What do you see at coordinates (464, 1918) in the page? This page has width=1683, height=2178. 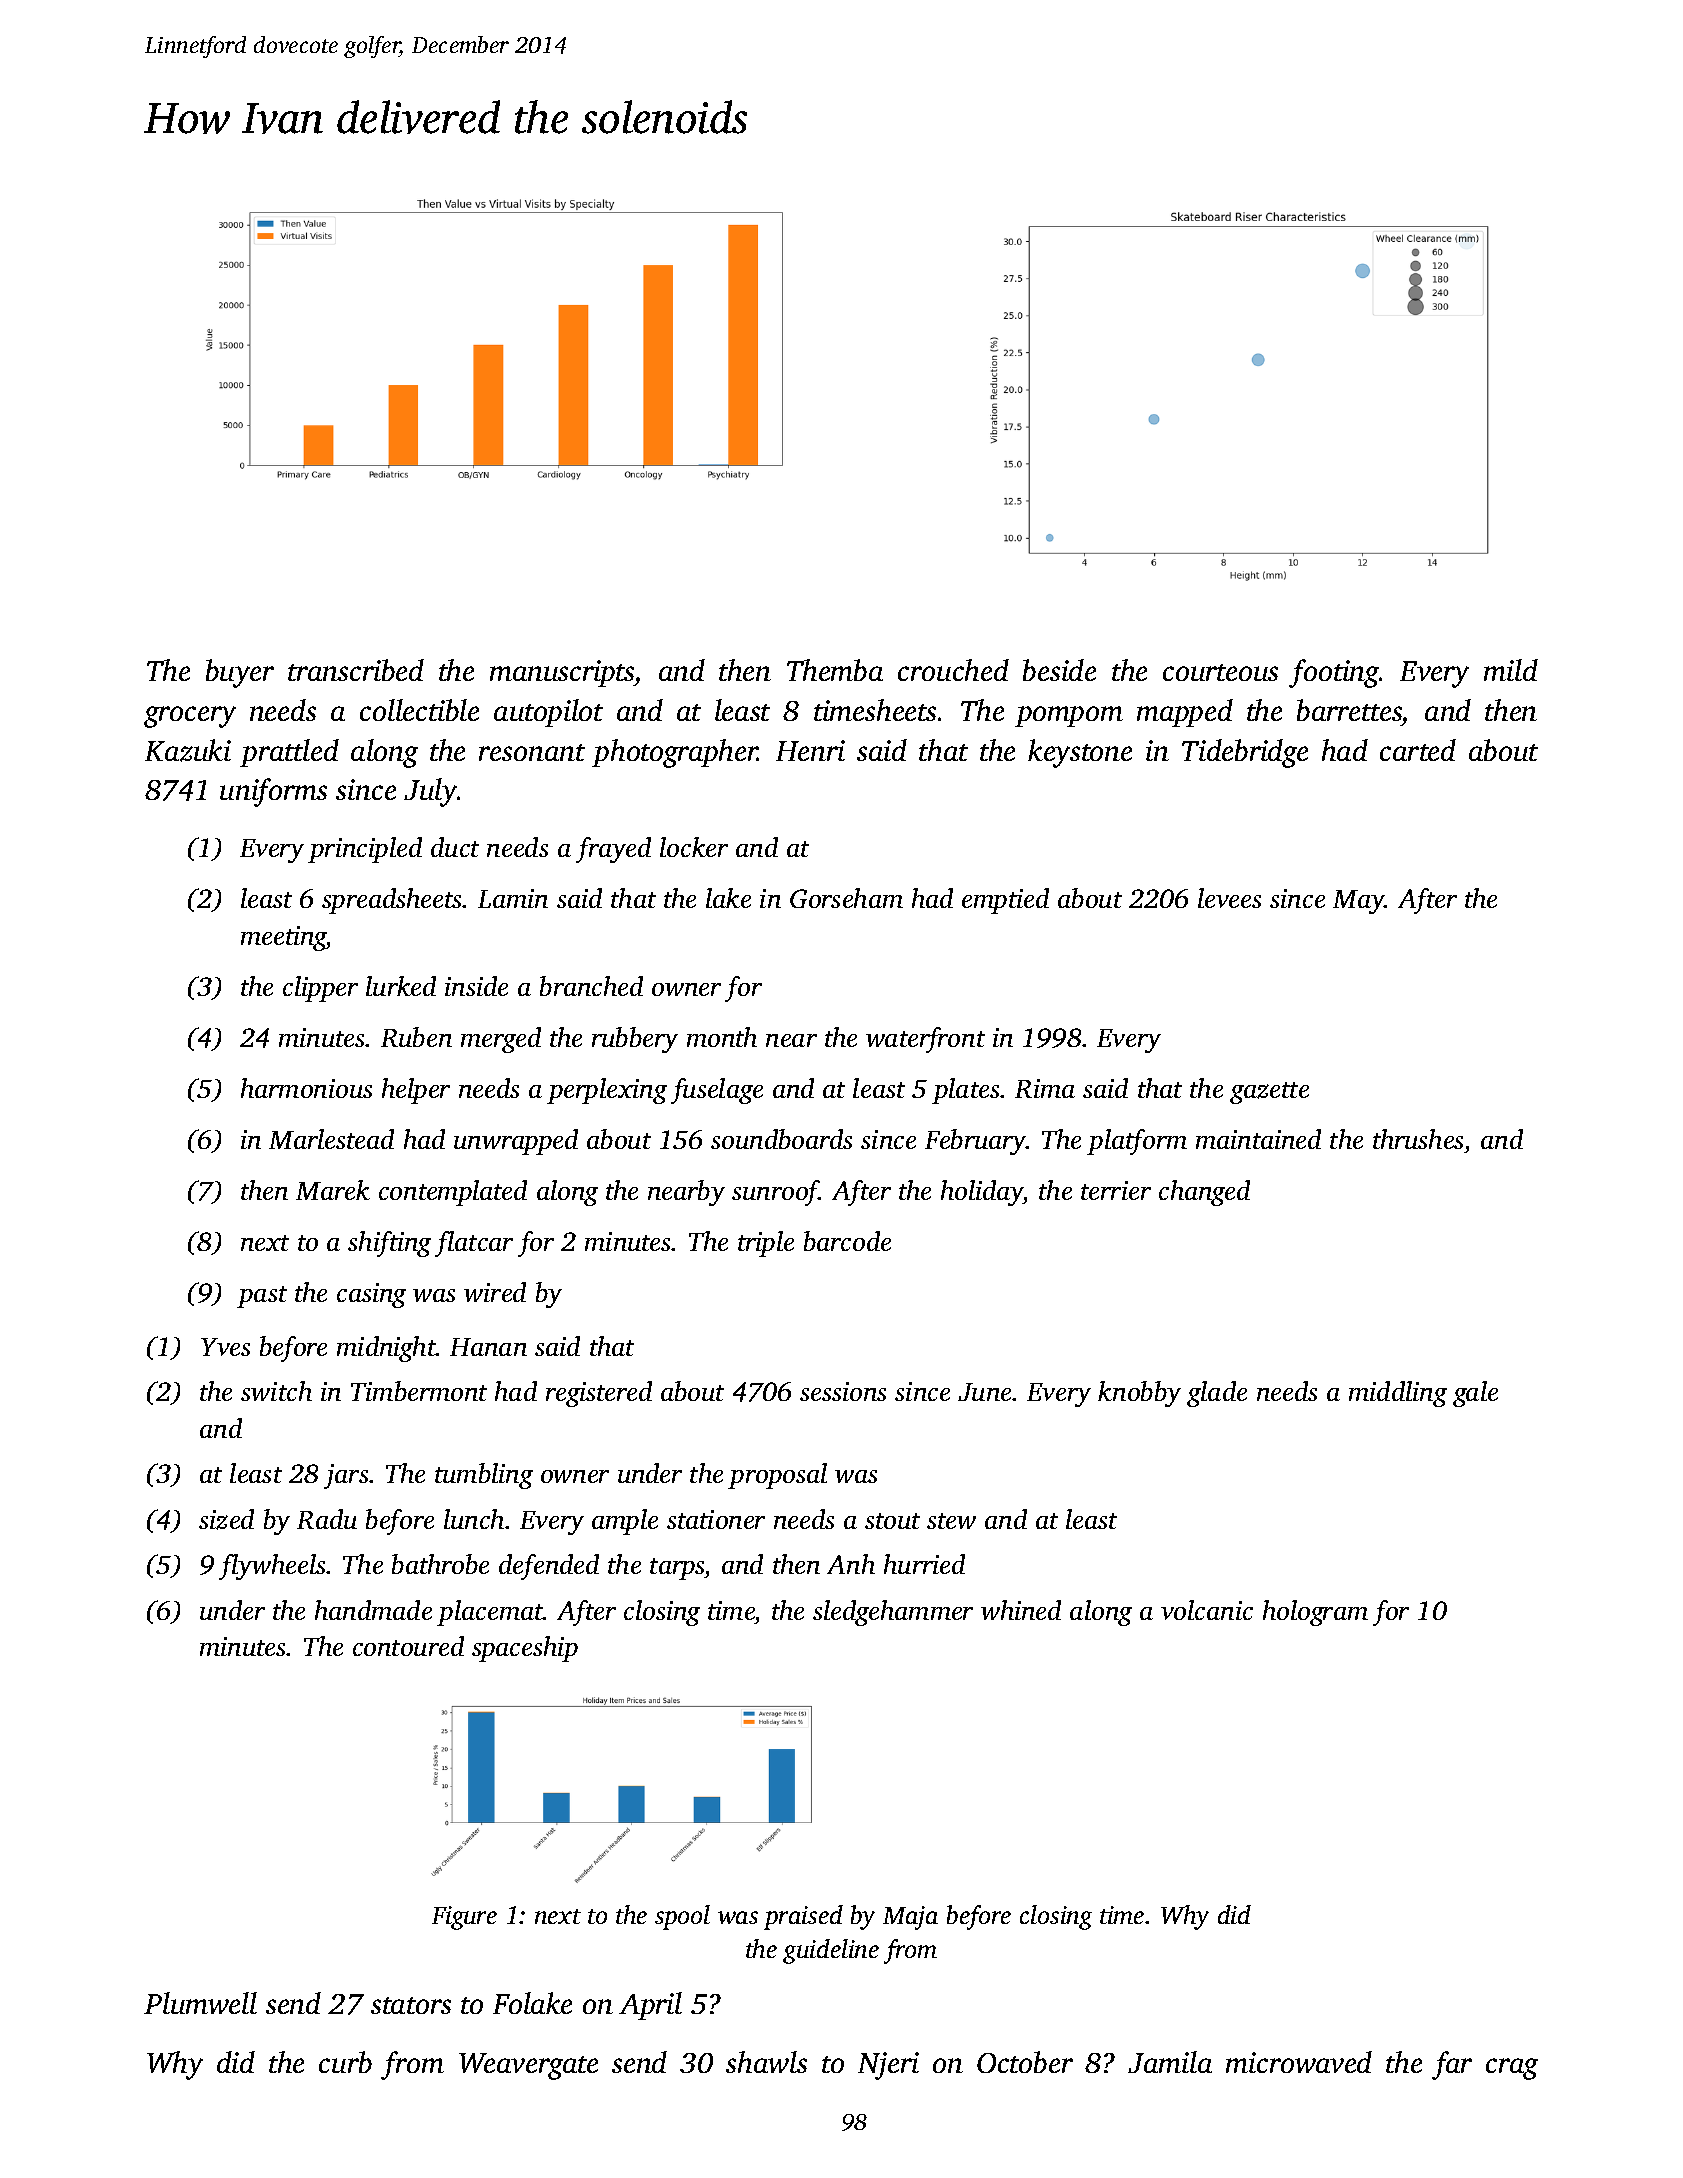 I see `Figure` at bounding box center [464, 1918].
